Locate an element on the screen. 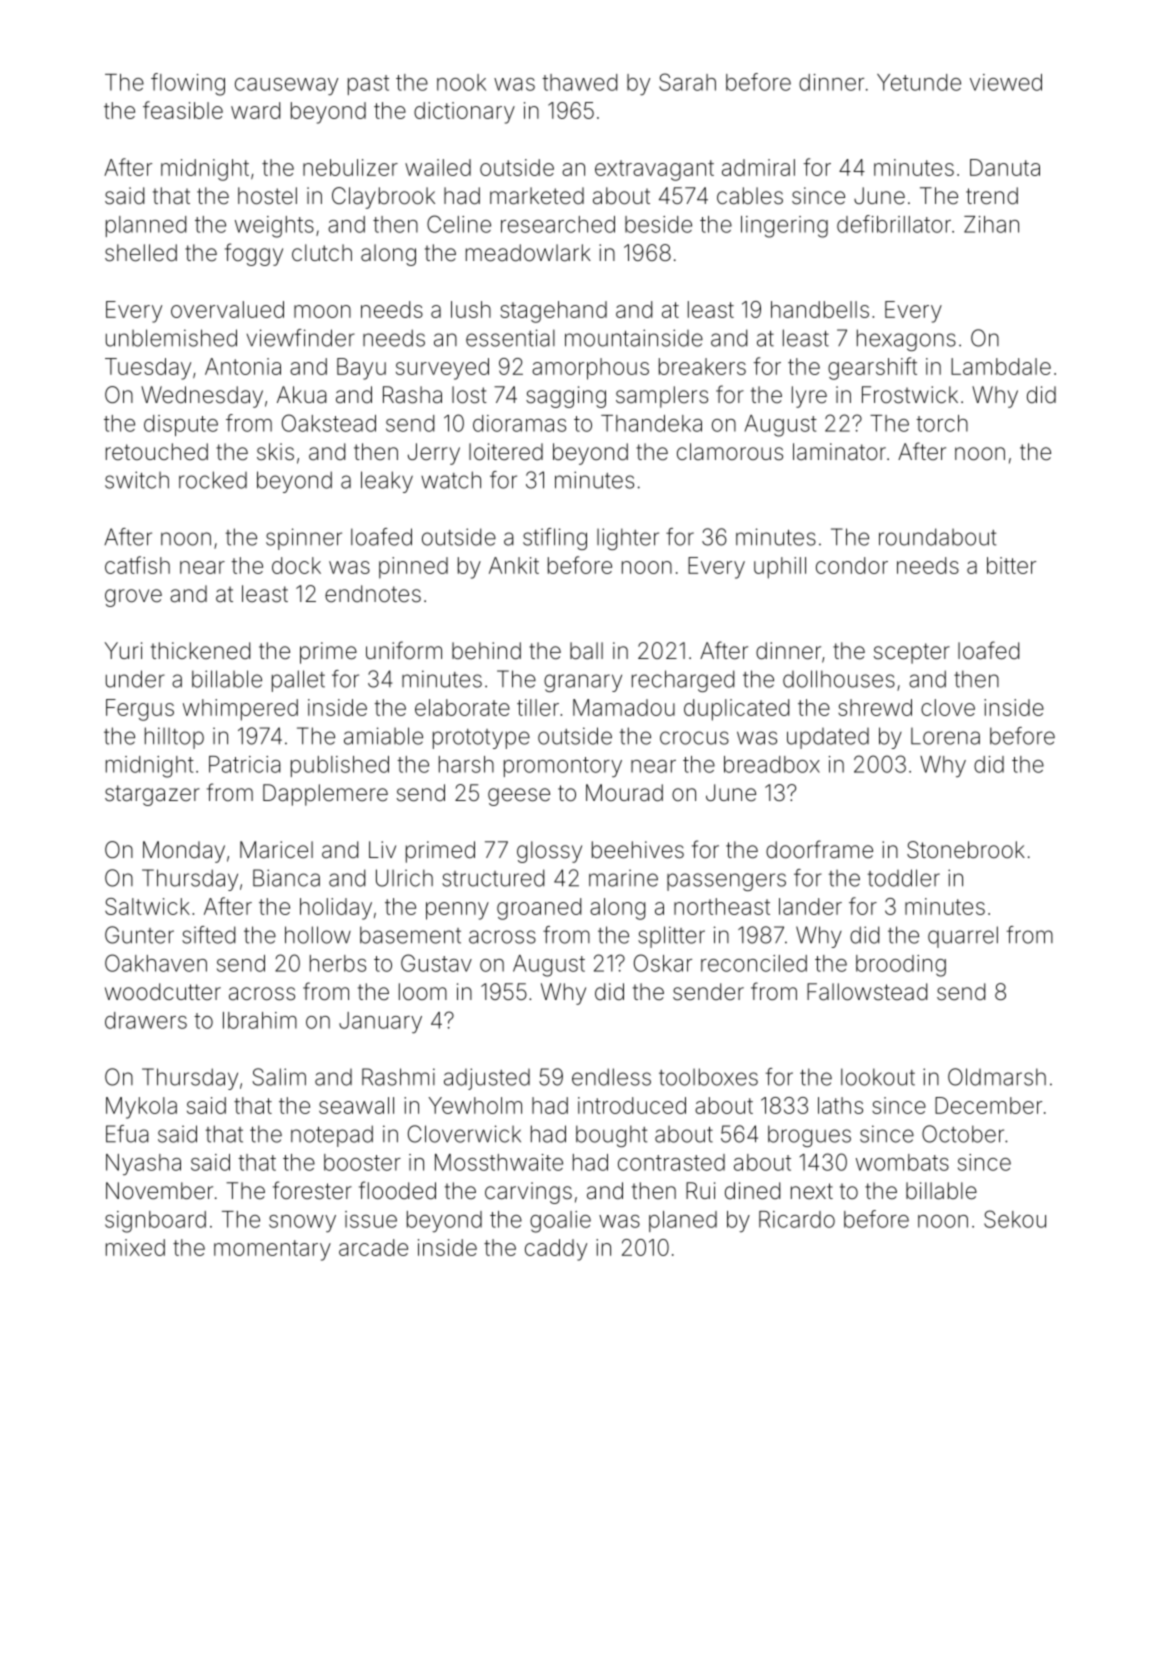 The height and width of the screenshot is (1654, 1165). Tuesday is located at coordinates (148, 369).
